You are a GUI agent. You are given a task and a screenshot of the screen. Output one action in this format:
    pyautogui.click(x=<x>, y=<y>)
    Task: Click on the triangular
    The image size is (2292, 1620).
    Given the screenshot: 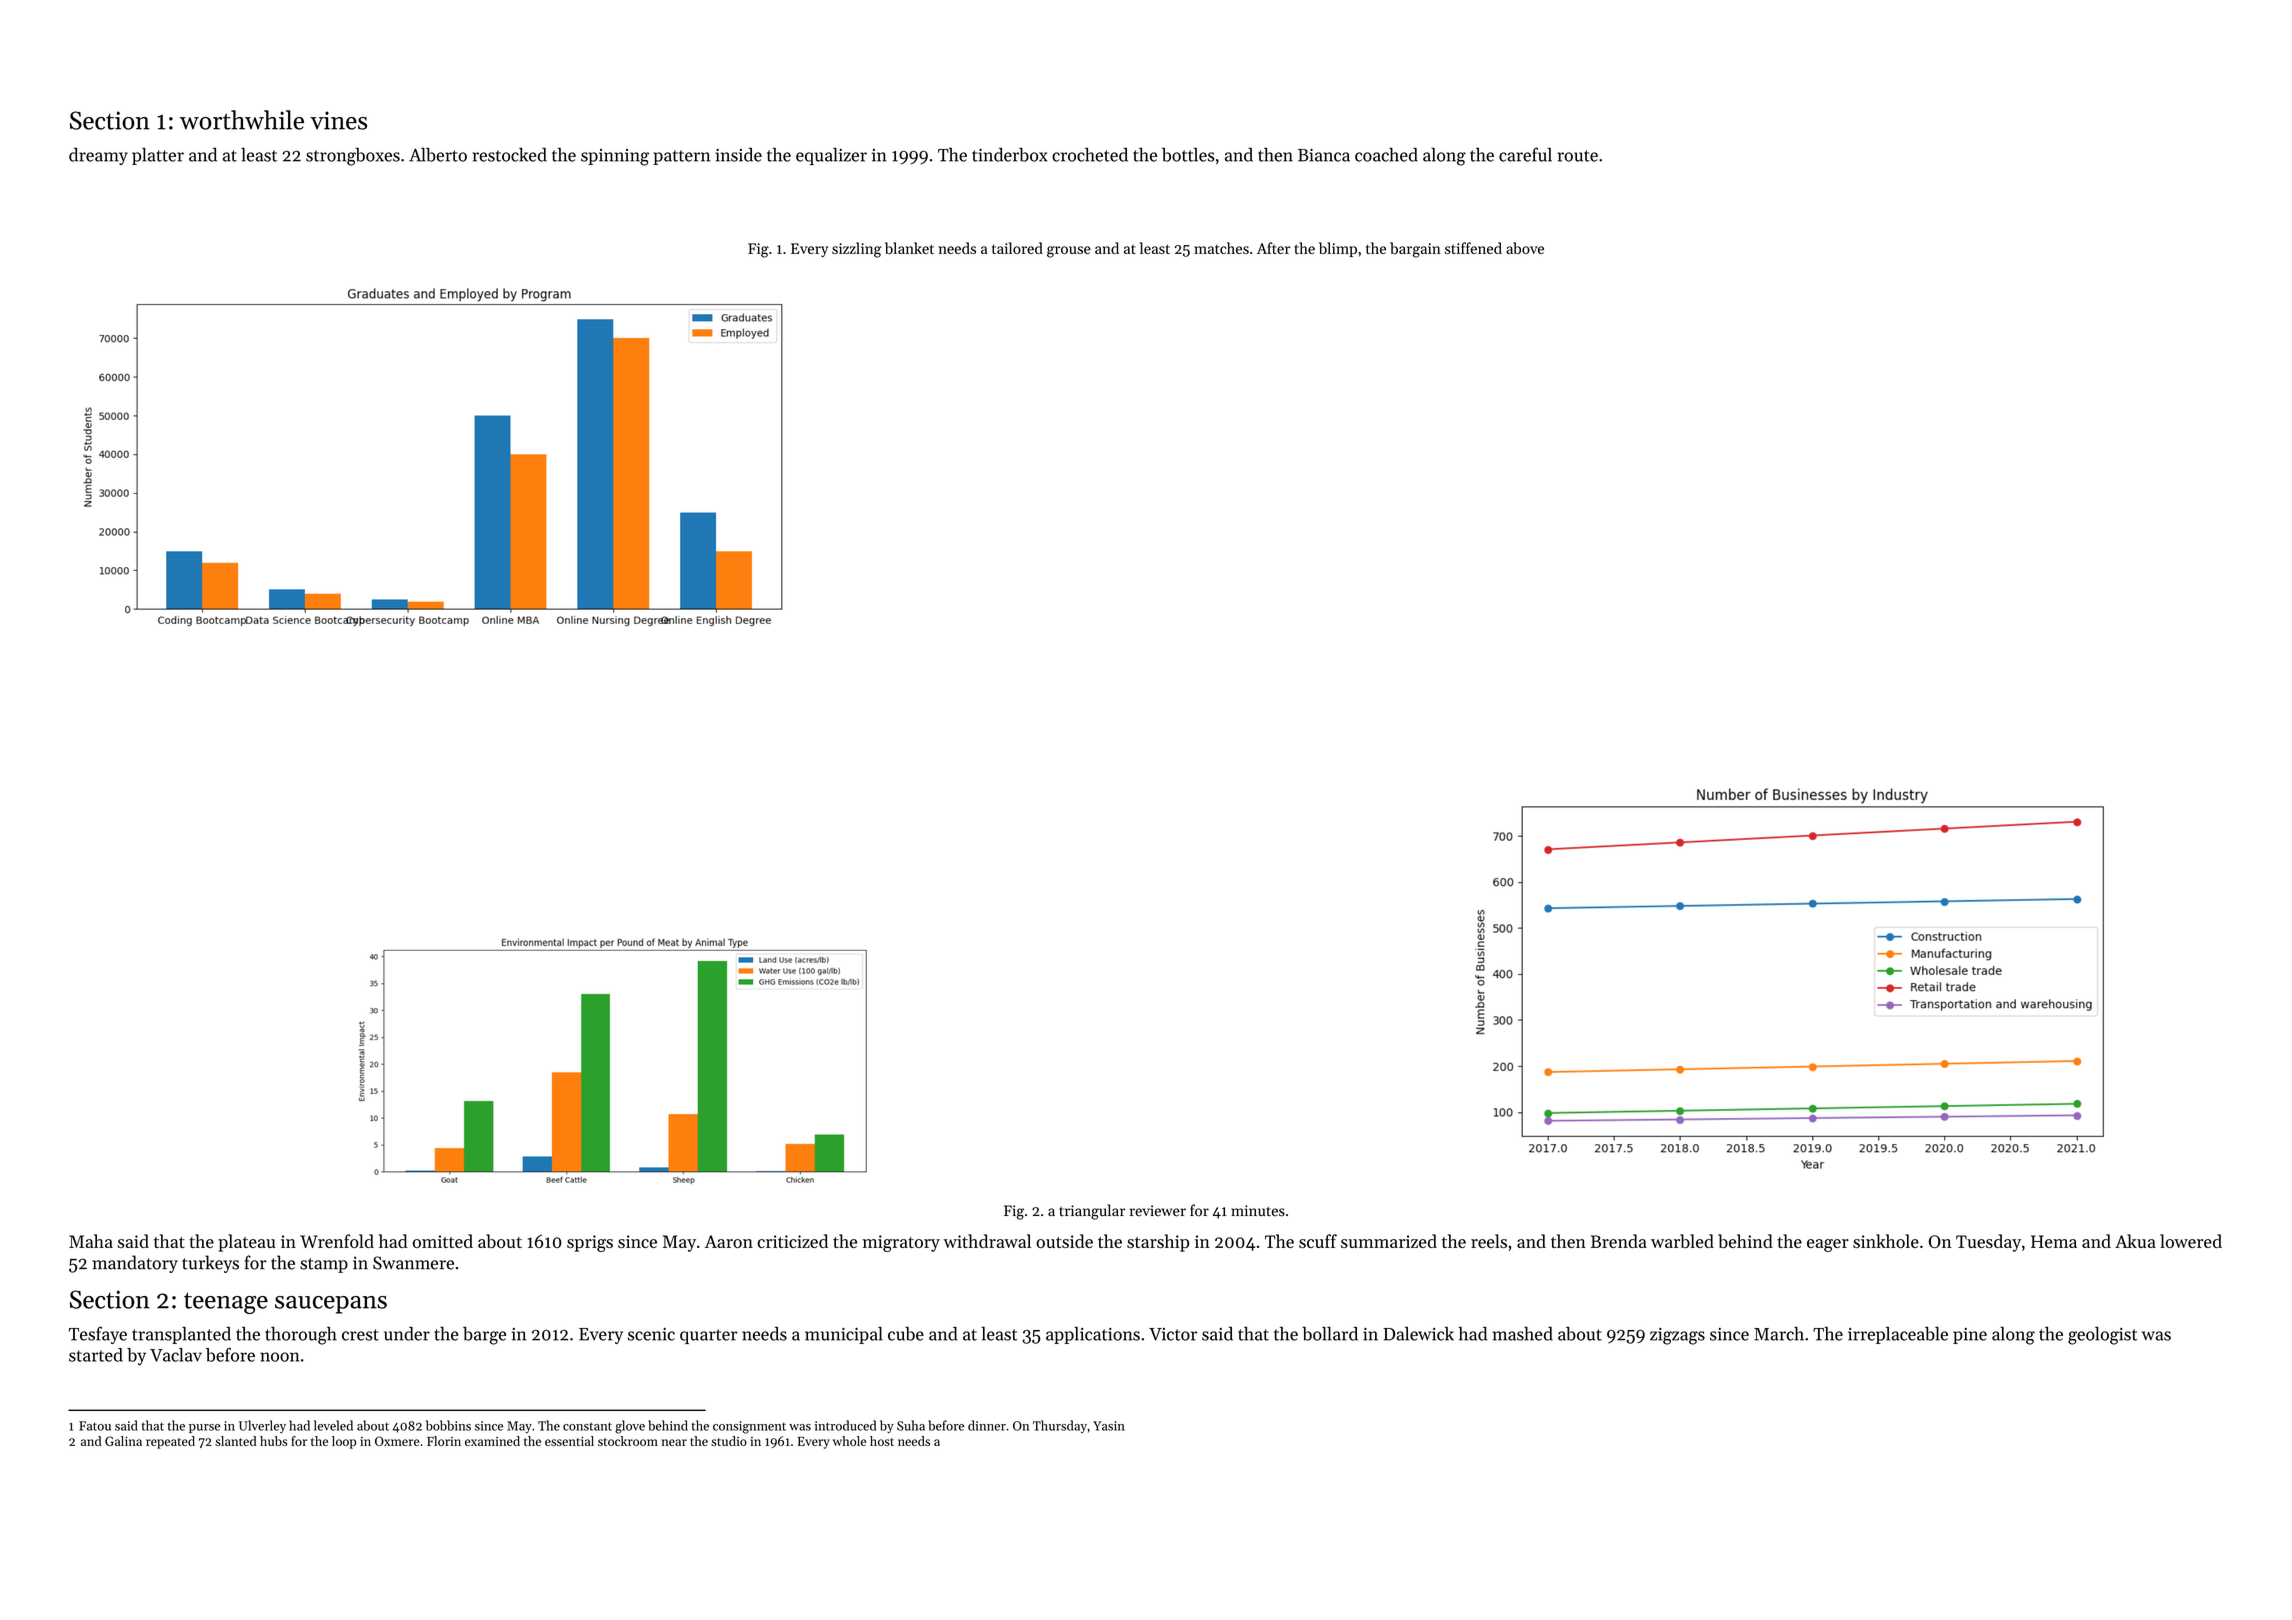 What is the action you would take?
    pyautogui.click(x=1092, y=1212)
